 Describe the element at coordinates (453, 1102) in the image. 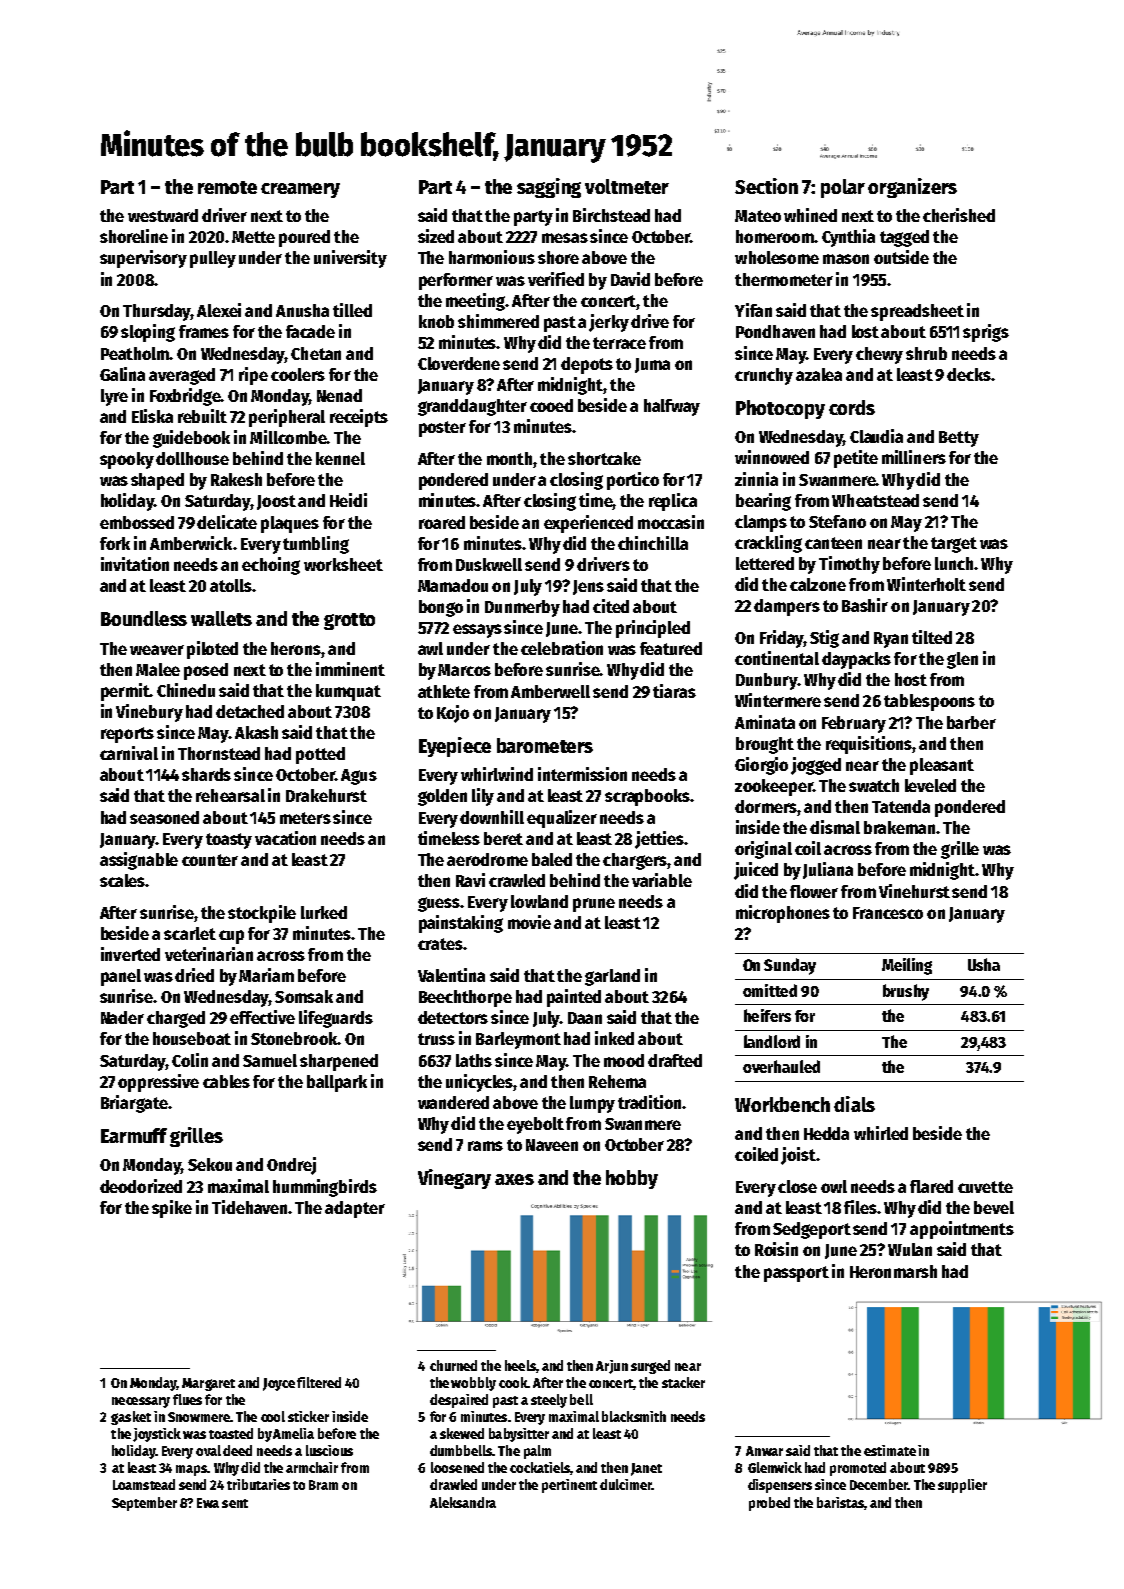

I see `wandered` at that location.
